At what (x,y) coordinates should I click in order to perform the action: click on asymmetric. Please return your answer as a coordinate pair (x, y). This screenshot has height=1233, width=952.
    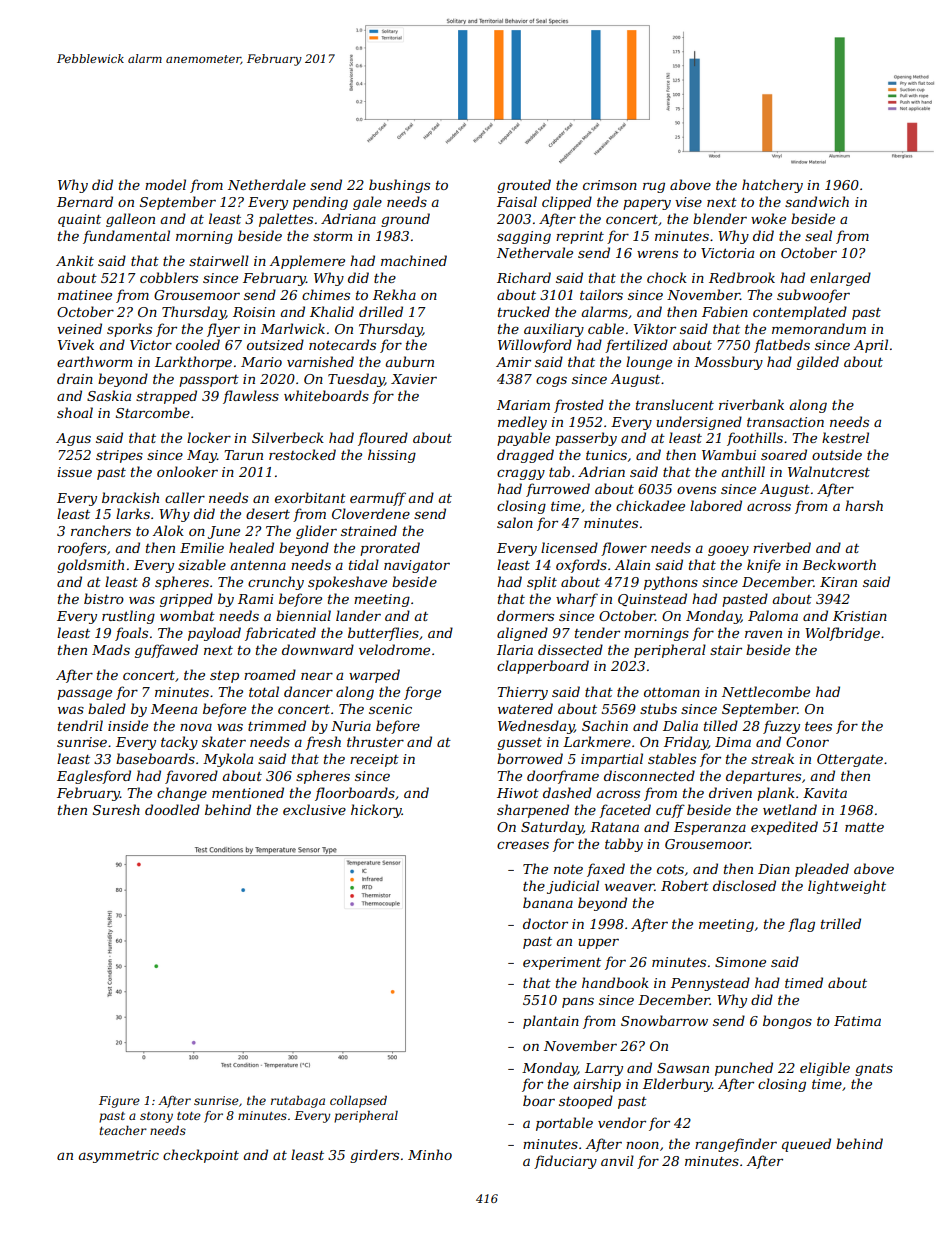
    Looking at the image, I should click on (119, 1156).
